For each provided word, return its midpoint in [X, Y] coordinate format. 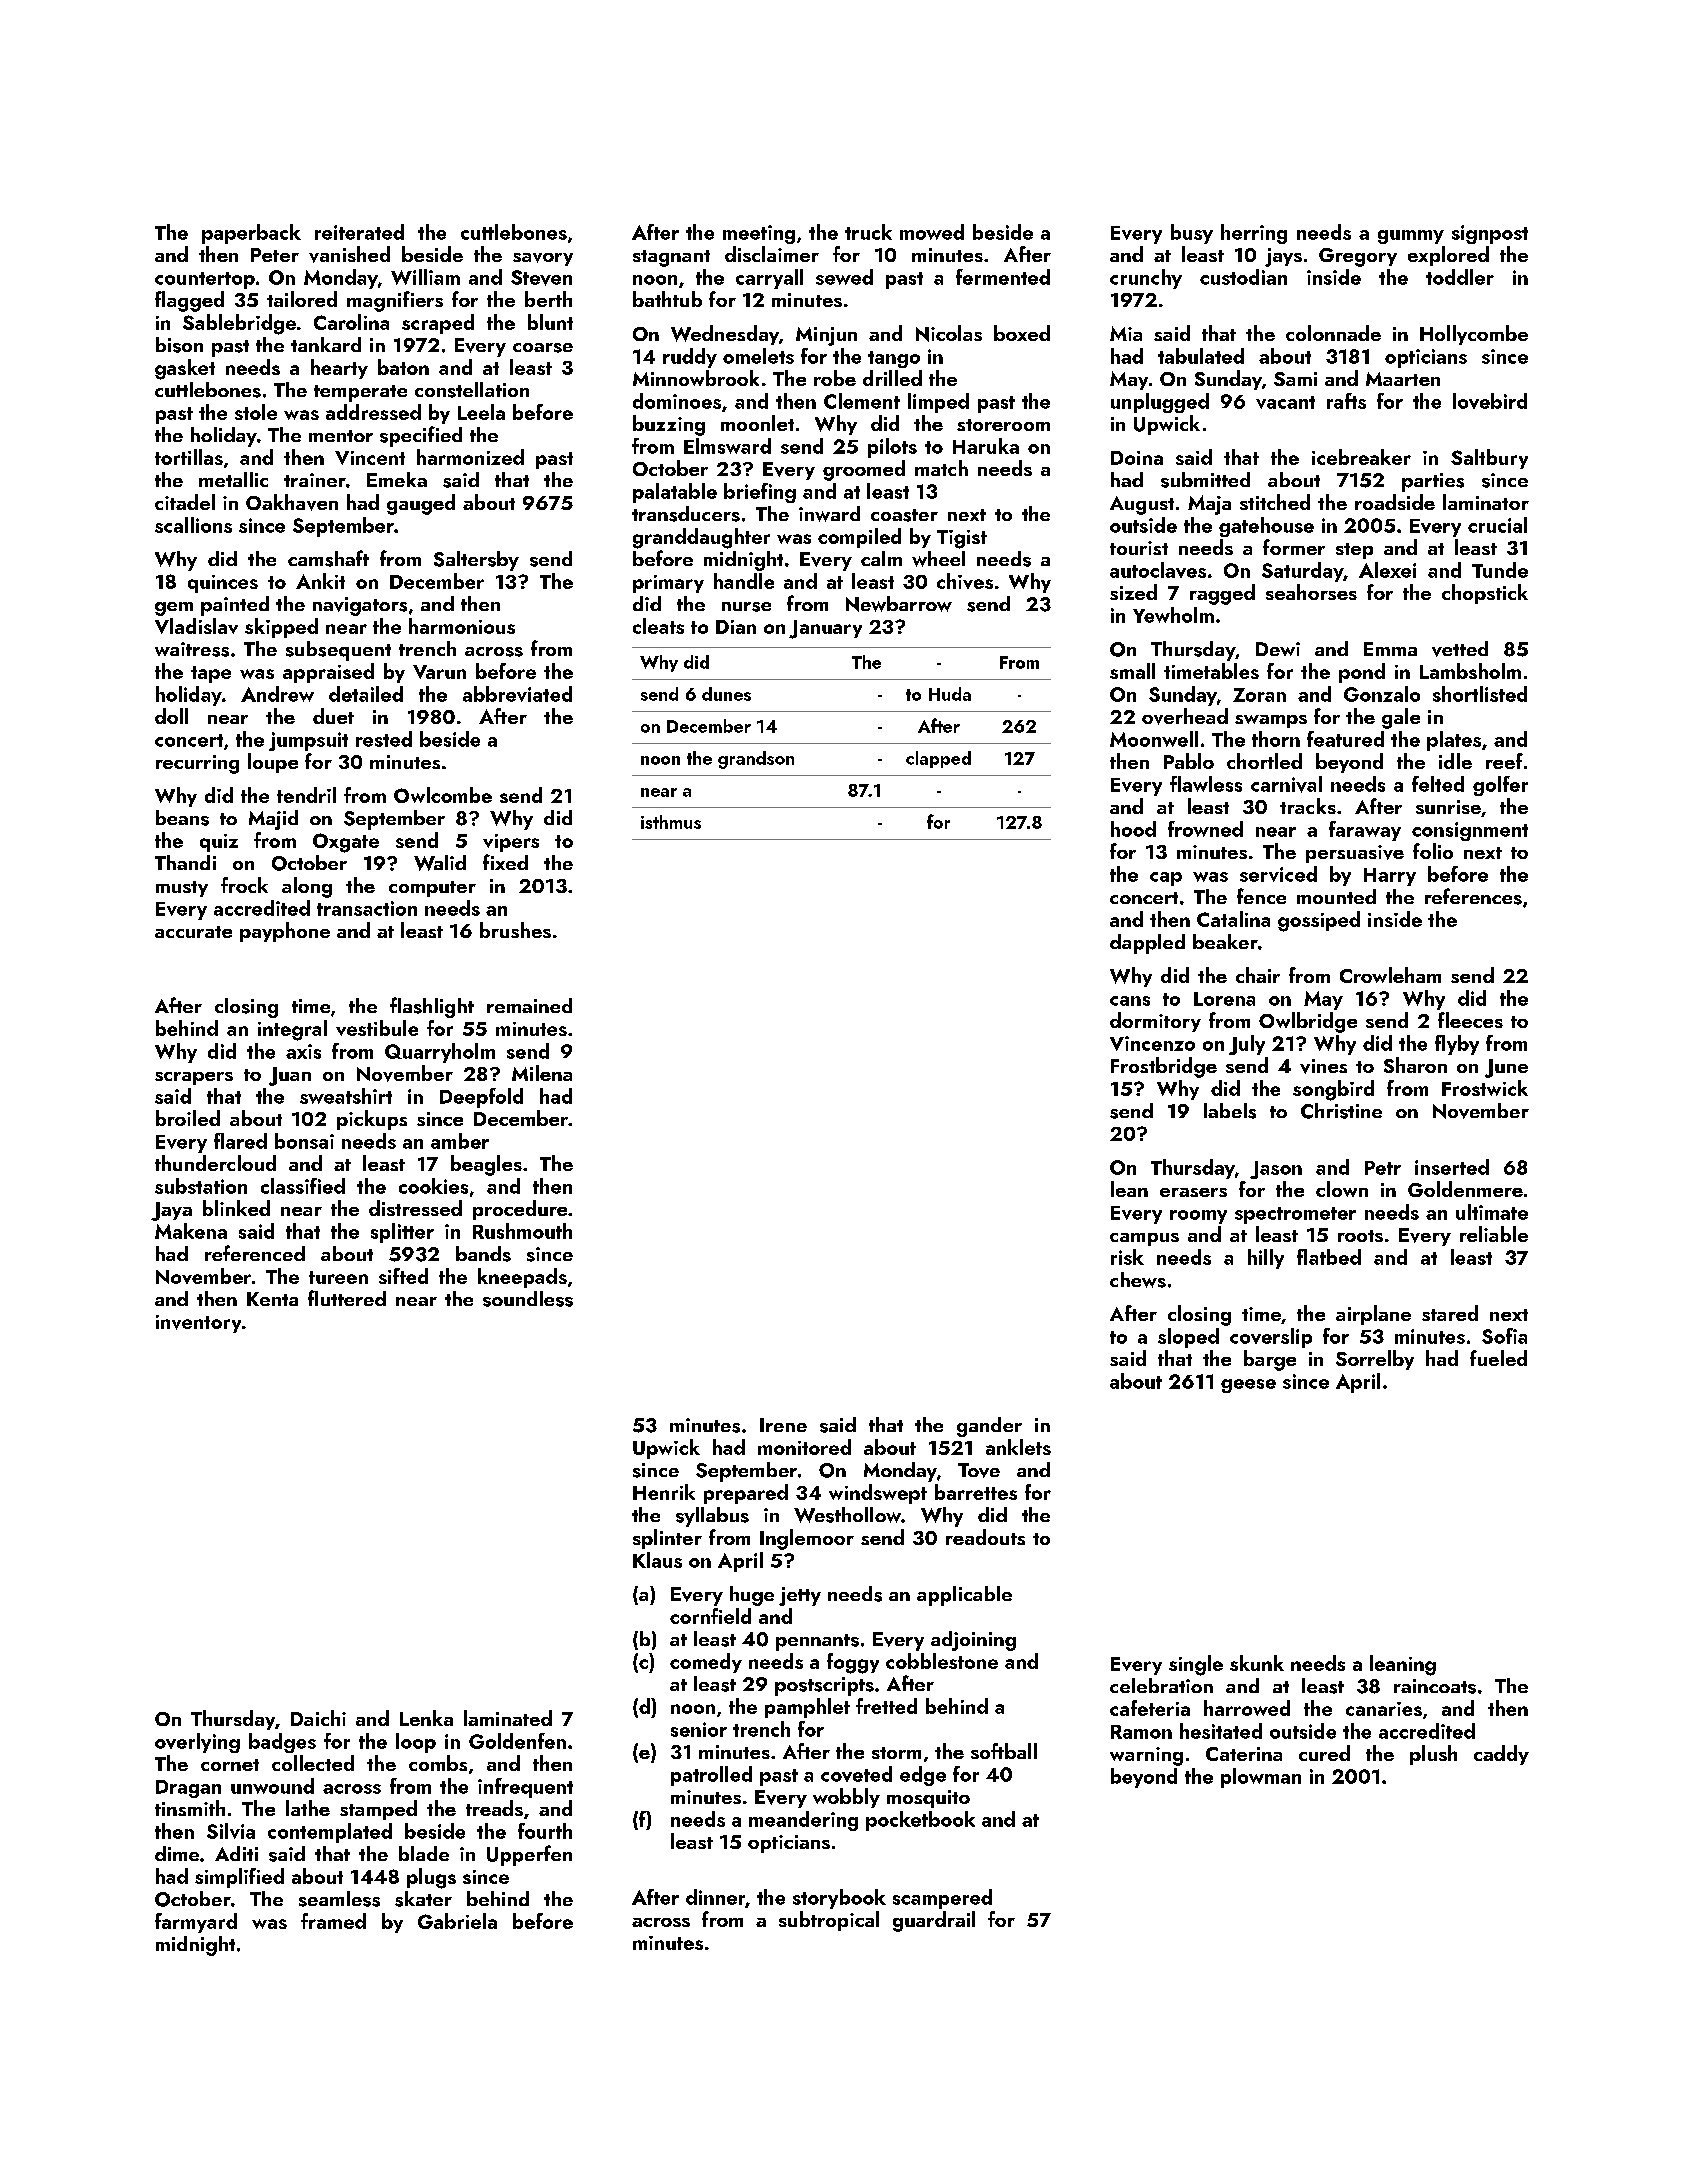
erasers [1193, 1192]
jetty [800, 1596]
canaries [1384, 1709]
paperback [251, 234]
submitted [1205, 480]
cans [1130, 1001]
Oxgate [346, 843]
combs [438, 1763]
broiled [188, 1118]
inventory [198, 1324]
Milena [542, 1073]
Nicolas [949, 333]
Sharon [1415, 1065]
